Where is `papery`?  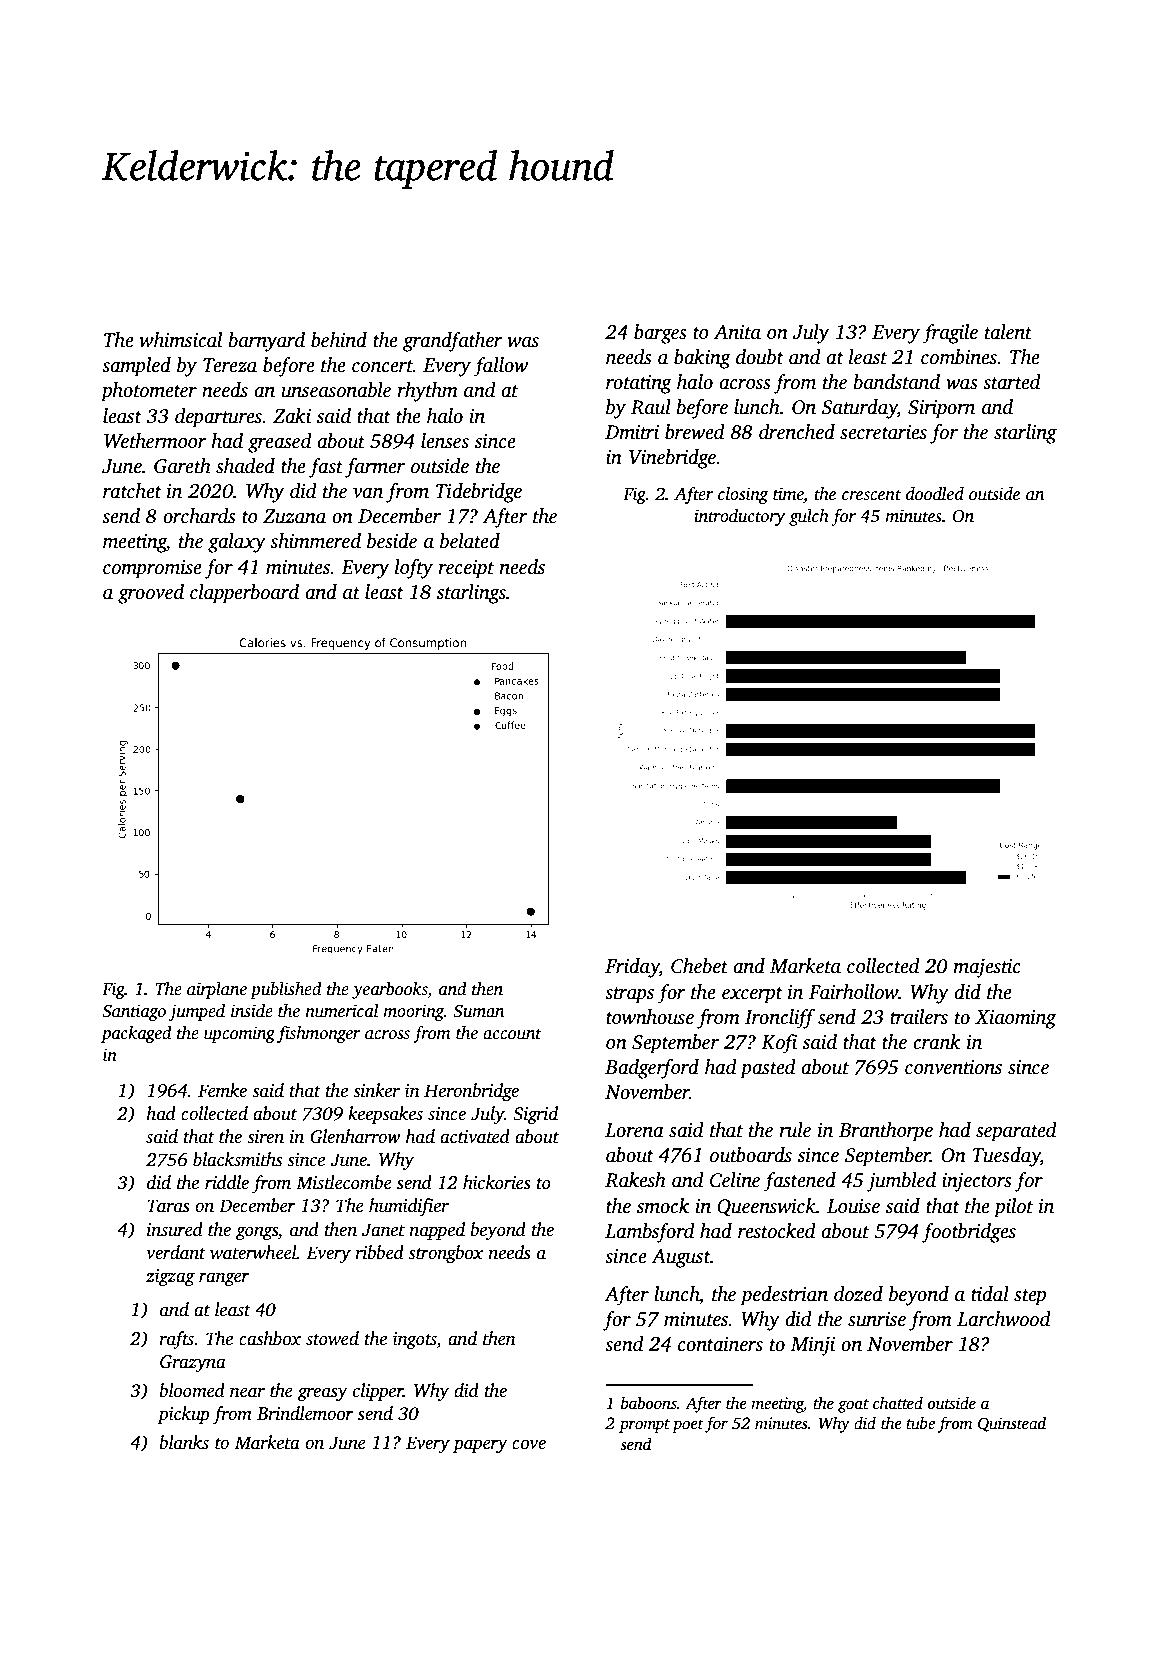 papery is located at coordinates (480, 1446).
